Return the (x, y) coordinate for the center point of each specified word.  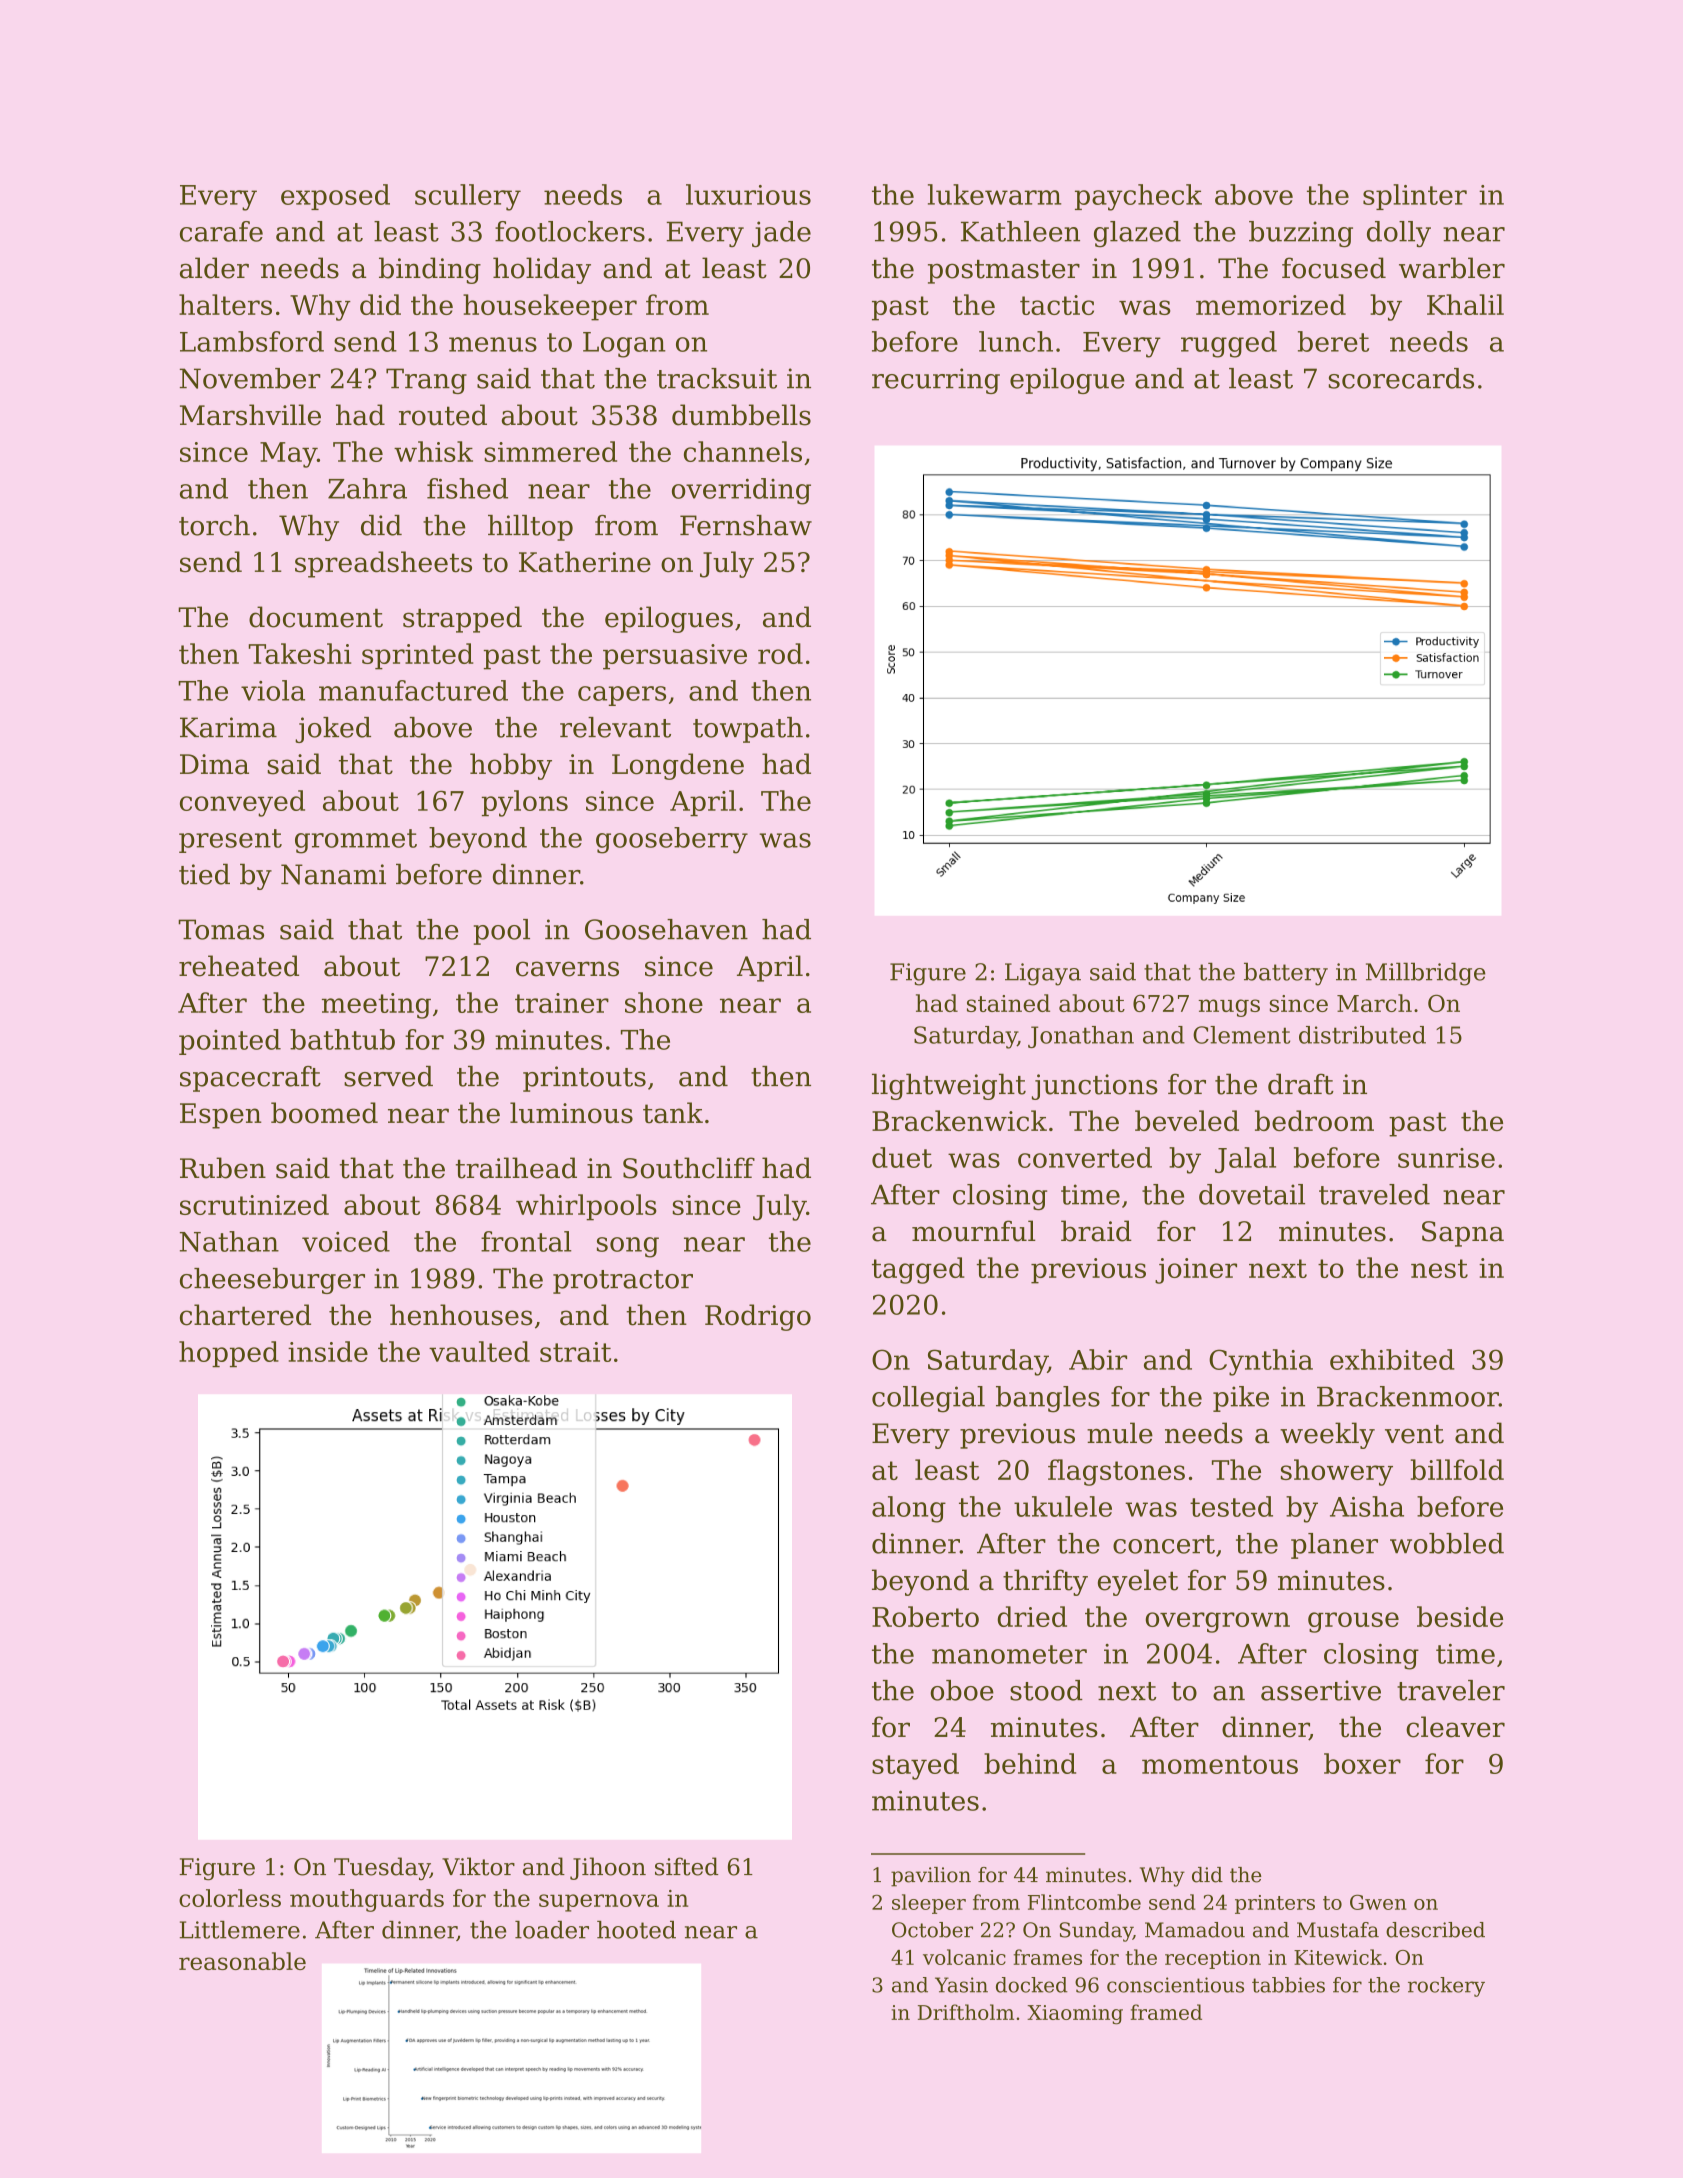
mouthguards (367, 1900)
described (1435, 1930)
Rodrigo (758, 1317)
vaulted (479, 1351)
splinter (1415, 197)
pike (1241, 1399)
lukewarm (995, 194)
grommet (356, 841)
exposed (335, 197)
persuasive (675, 657)
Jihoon (608, 1868)
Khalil (1465, 304)
